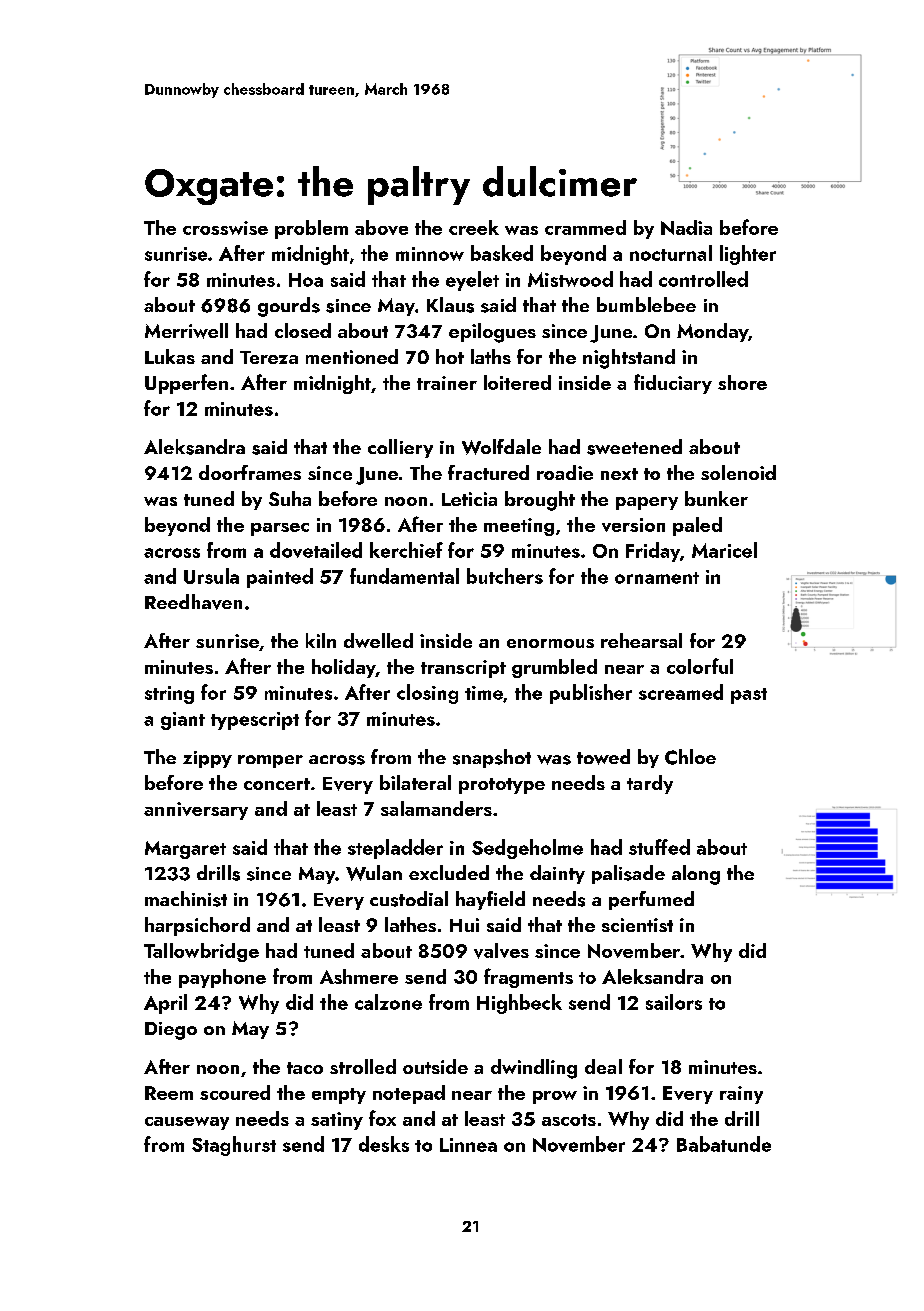 The height and width of the screenshot is (1311, 924). What do you see at coordinates (651, 900) in the screenshot?
I see `perfumed` at bounding box center [651, 900].
